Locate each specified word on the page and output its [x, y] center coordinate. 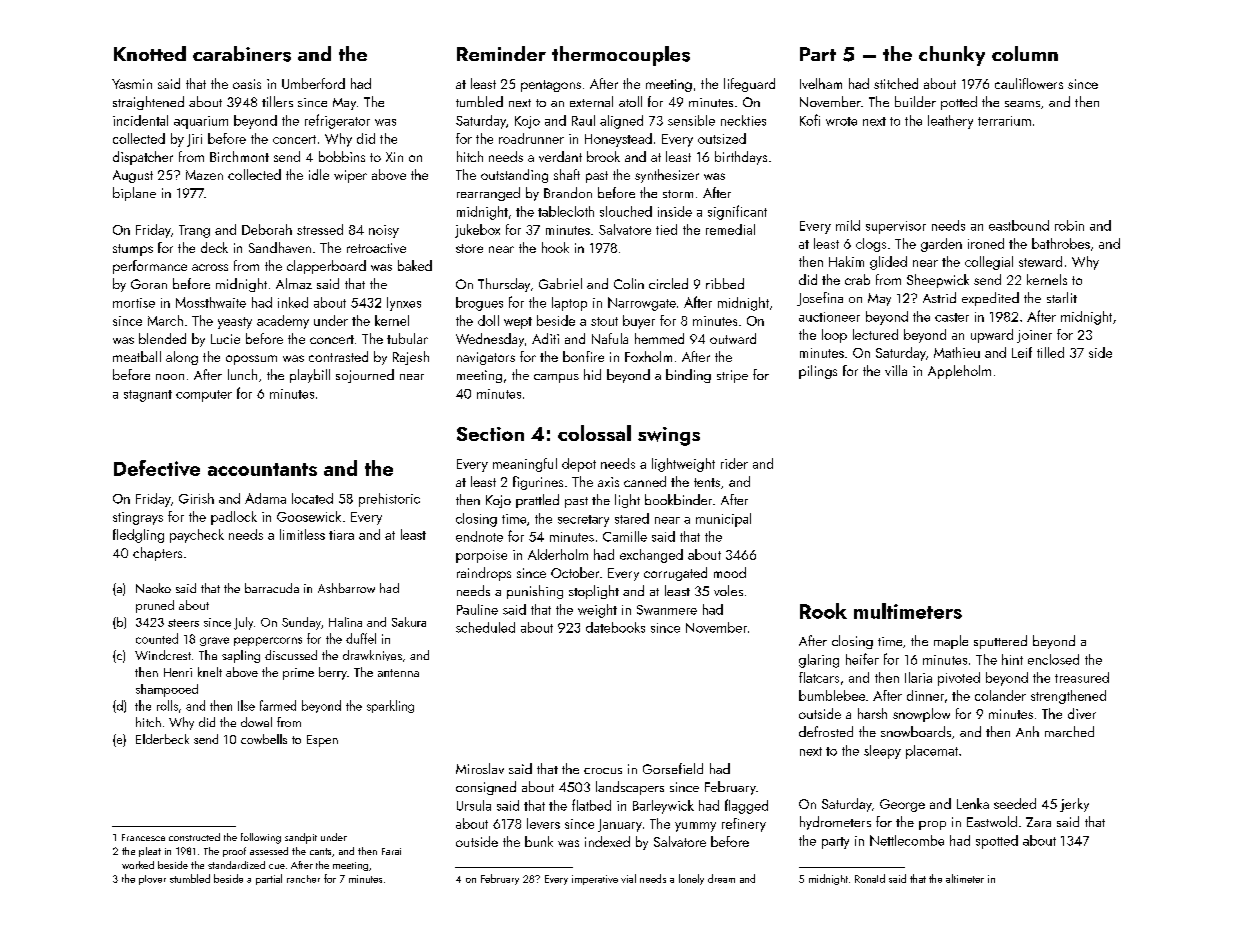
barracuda [272, 588]
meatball [137, 356]
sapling [241, 656]
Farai [391, 851]
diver [1082, 713]
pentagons [551, 86]
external [591, 101]
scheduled [485, 627]
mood [730, 572]
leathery [950, 122]
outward [733, 338]
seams [1022, 104]
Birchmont [239, 156]
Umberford [313, 83]
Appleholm [959, 372]
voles [728, 590]
